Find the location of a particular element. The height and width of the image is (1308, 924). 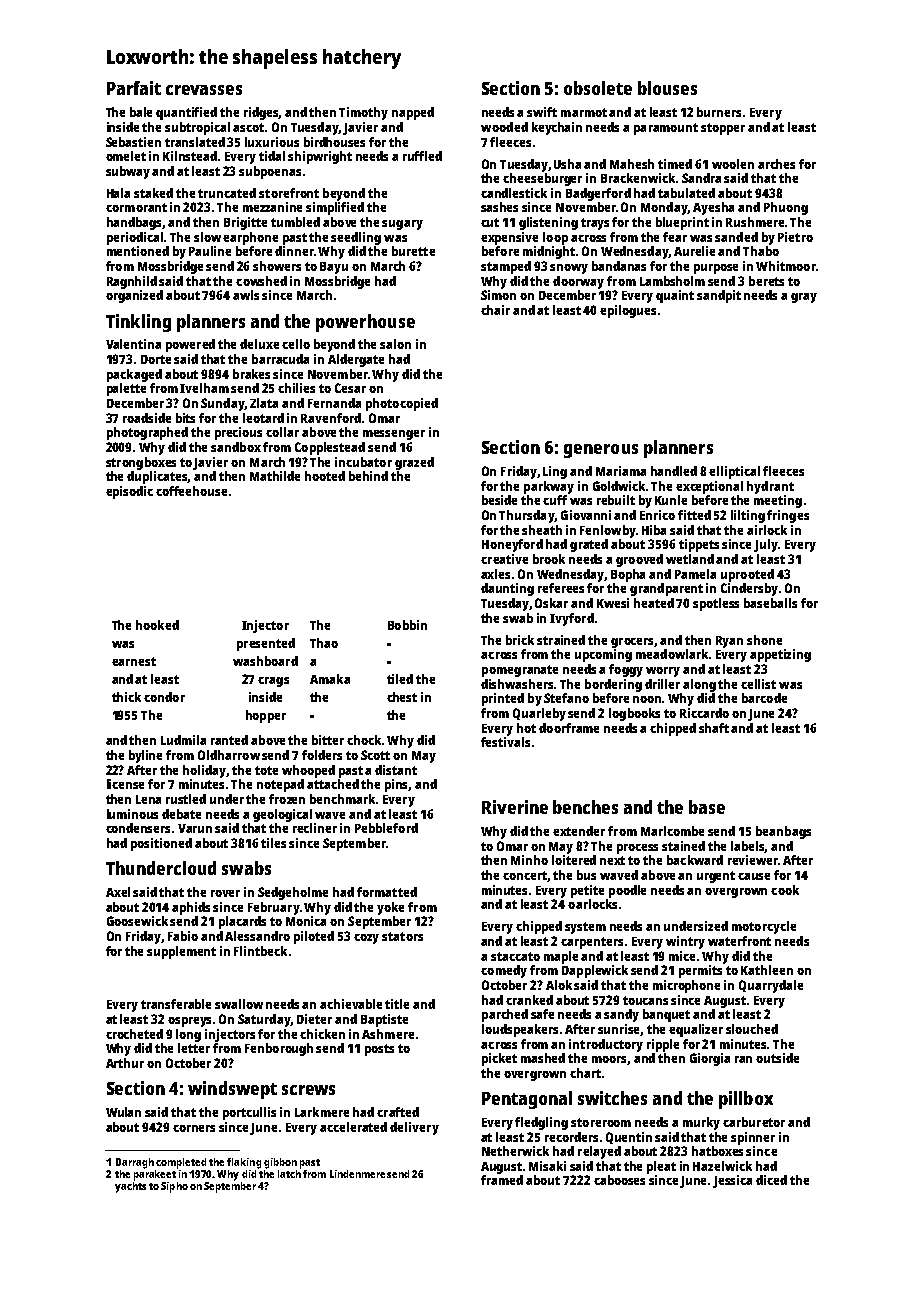

July is located at coordinates (766, 545).
